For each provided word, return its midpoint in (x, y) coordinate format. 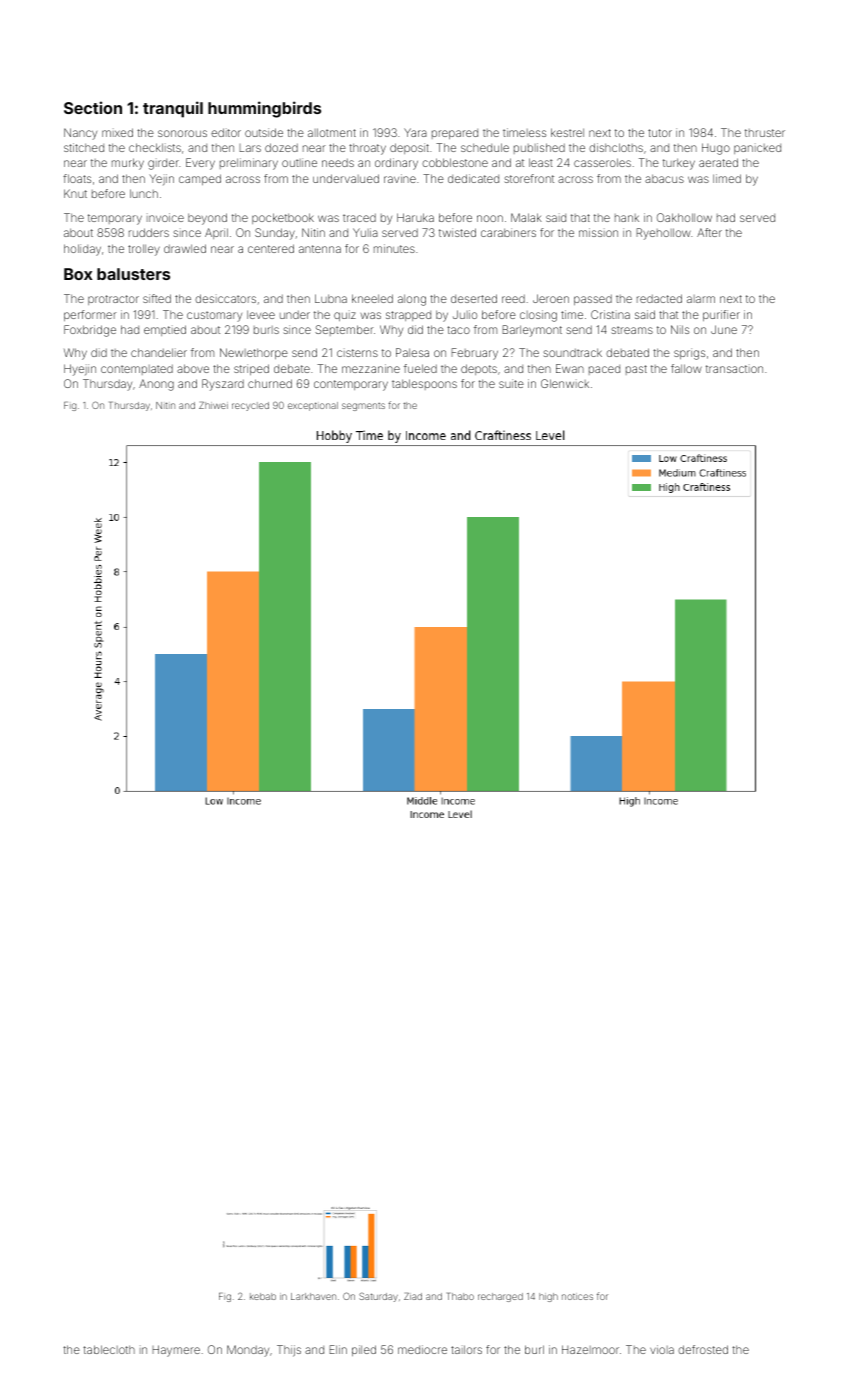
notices (577, 1296)
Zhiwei (213, 405)
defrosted (703, 1349)
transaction (734, 368)
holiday (82, 250)
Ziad (413, 1296)
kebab (263, 1296)
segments (363, 407)
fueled (420, 368)
